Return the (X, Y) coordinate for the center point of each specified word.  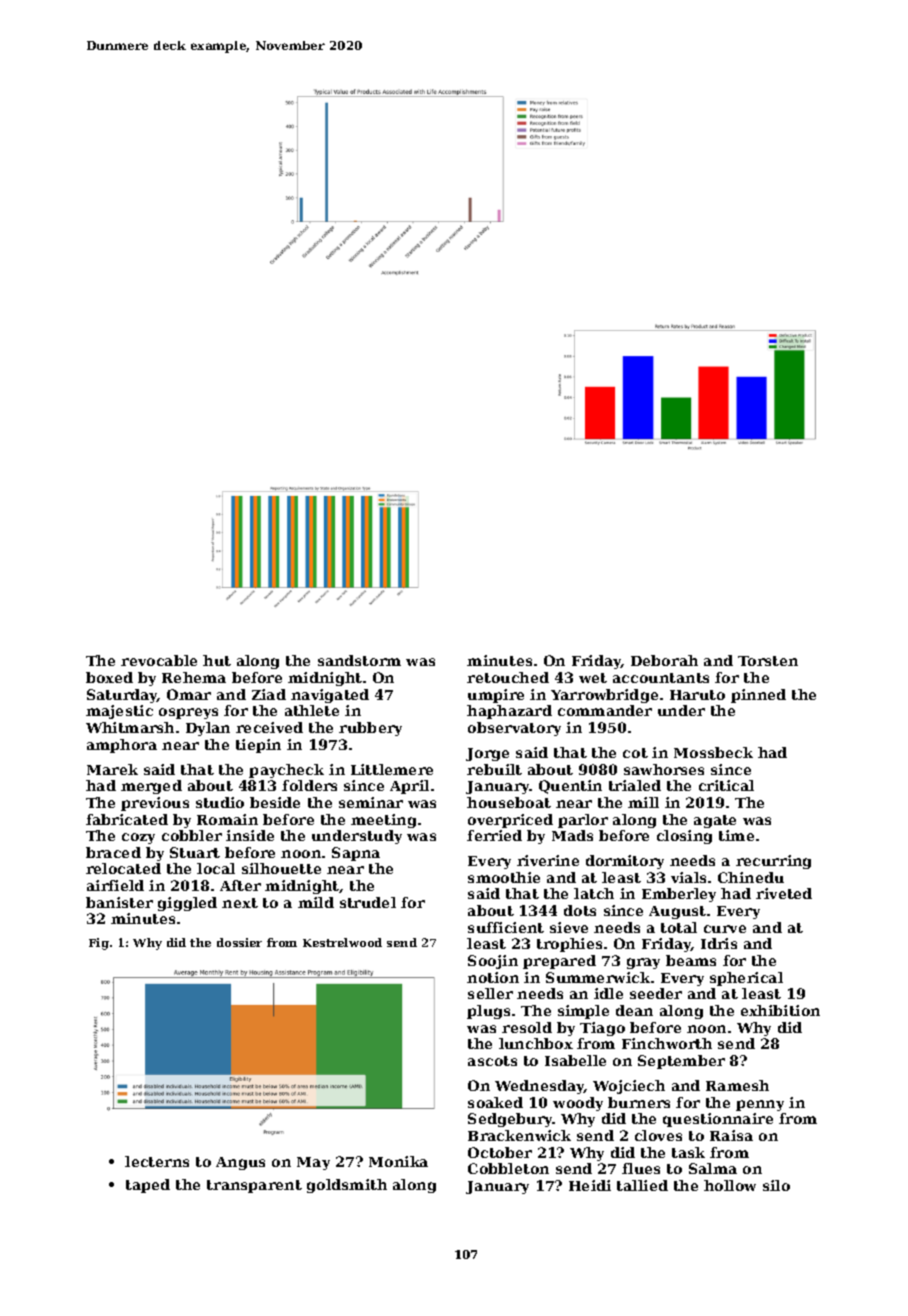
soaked (495, 1102)
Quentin (570, 787)
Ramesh (737, 1085)
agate (715, 821)
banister (119, 902)
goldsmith (347, 1186)
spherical (746, 979)
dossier (239, 942)
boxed (109, 677)
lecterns (157, 1161)
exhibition (780, 1010)
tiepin (258, 746)
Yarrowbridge (604, 696)
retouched (508, 677)
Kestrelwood (342, 942)
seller (490, 993)
